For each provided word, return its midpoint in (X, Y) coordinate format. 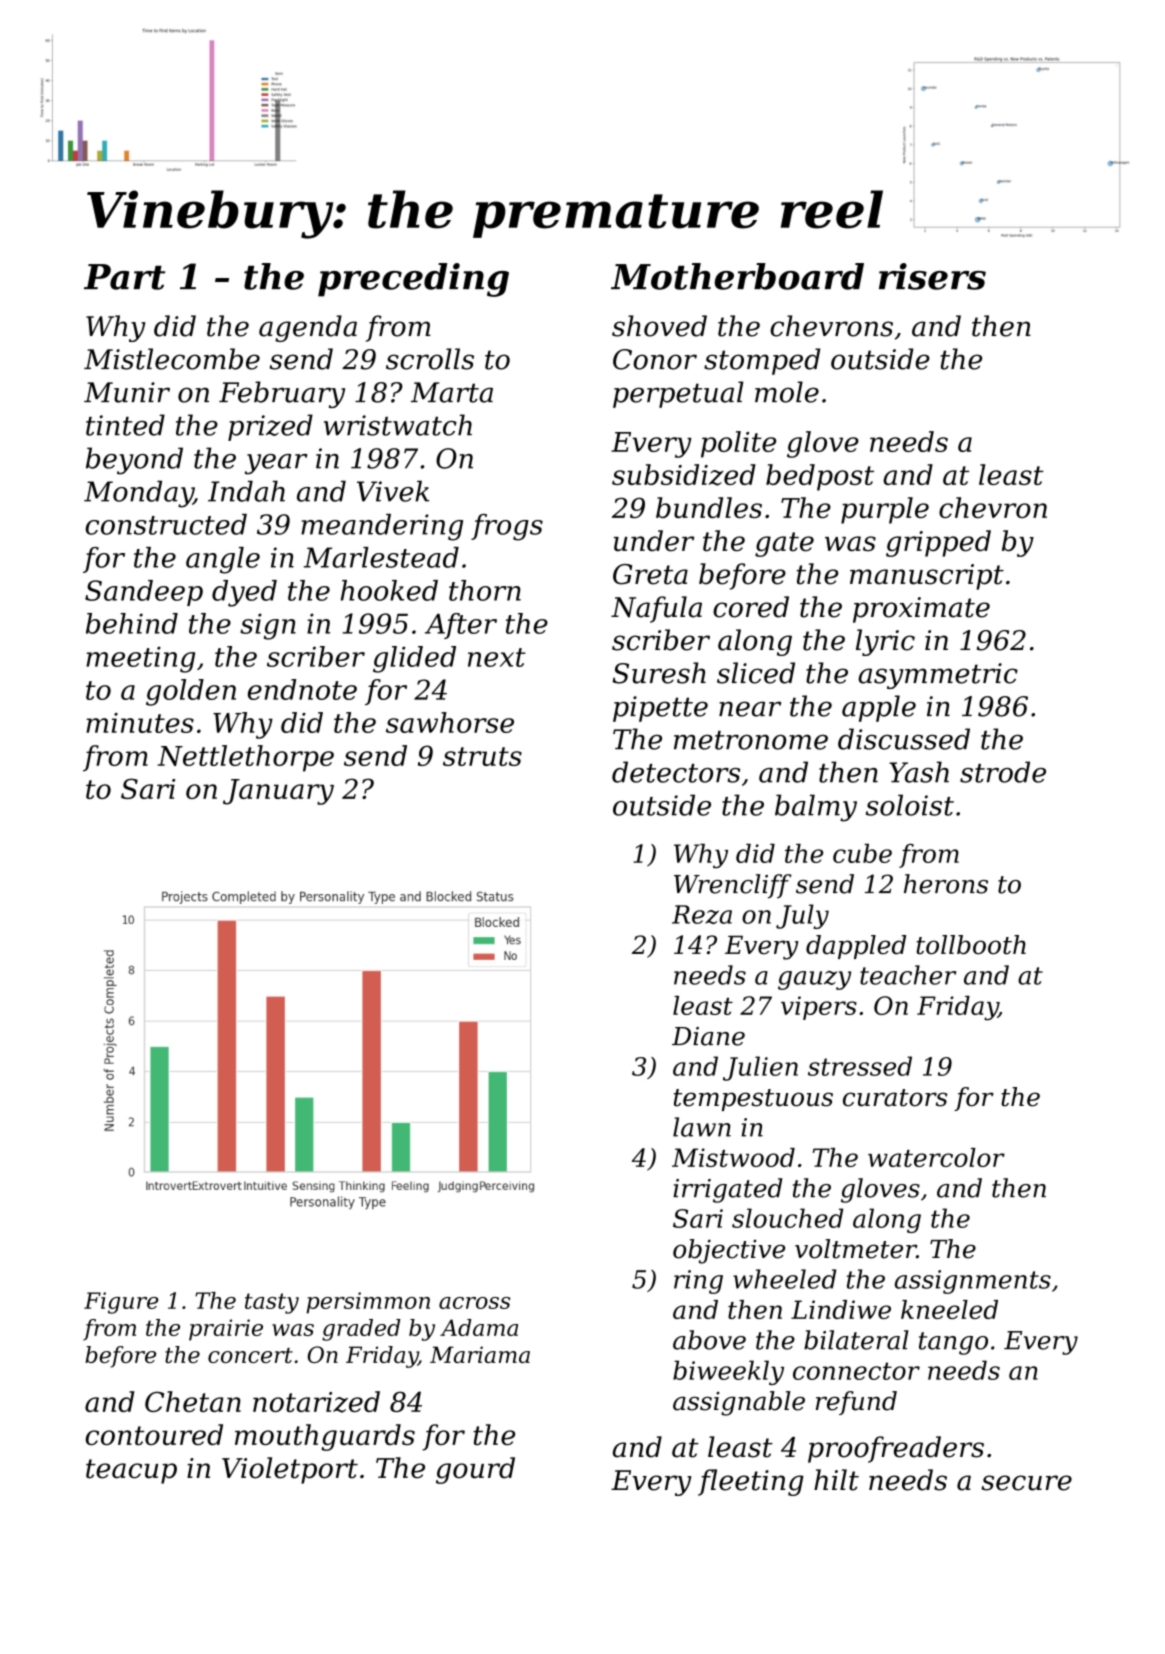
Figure (121, 1303)
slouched (787, 1218)
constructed (166, 524)
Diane (708, 1036)
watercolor (936, 1157)
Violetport (290, 1470)
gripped (938, 543)
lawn (702, 1127)
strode (1003, 772)
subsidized (684, 475)
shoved (659, 326)
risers (932, 276)
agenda (308, 328)
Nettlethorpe (245, 758)
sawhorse (450, 722)
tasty (272, 1303)
